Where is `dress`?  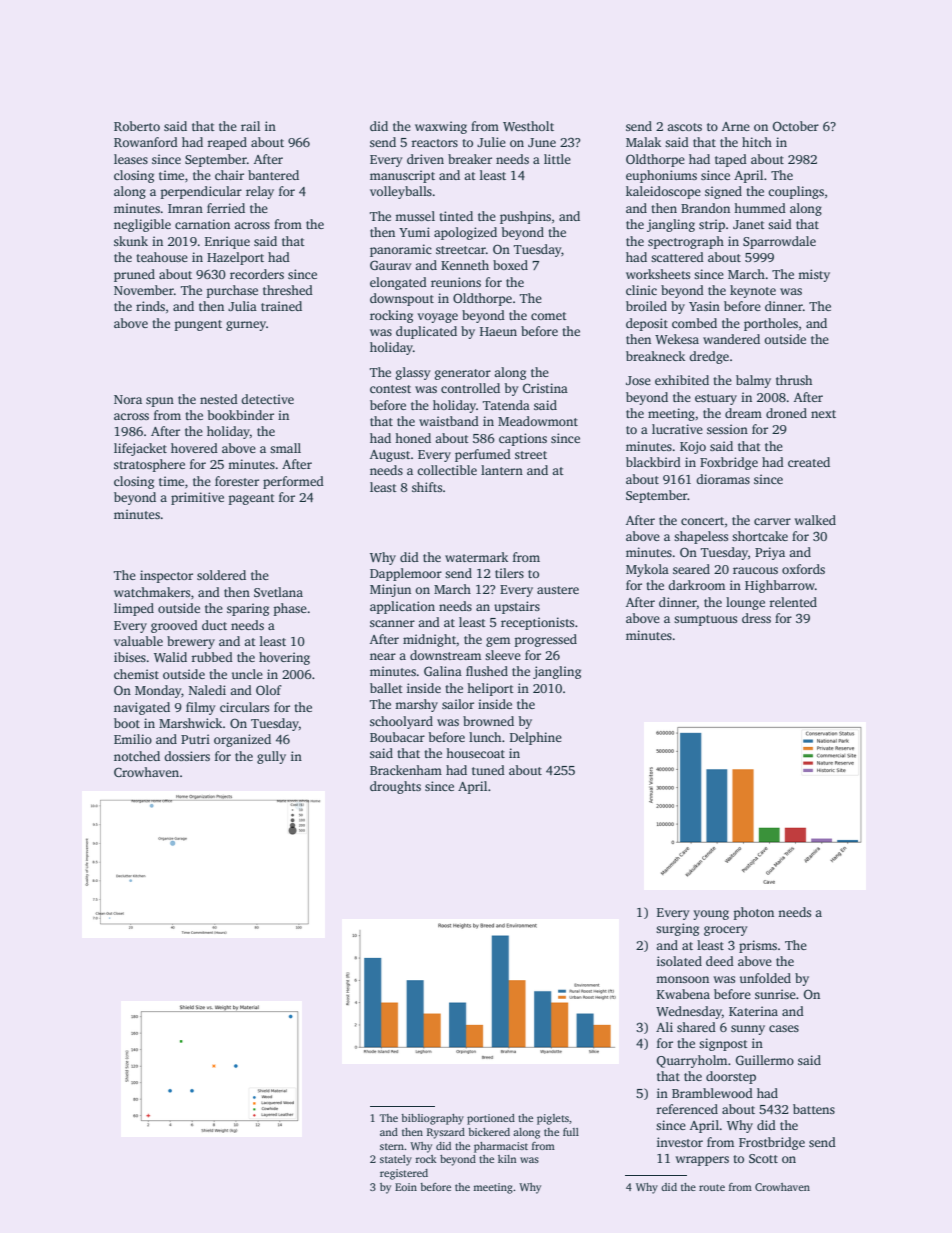 dress is located at coordinates (756, 618).
